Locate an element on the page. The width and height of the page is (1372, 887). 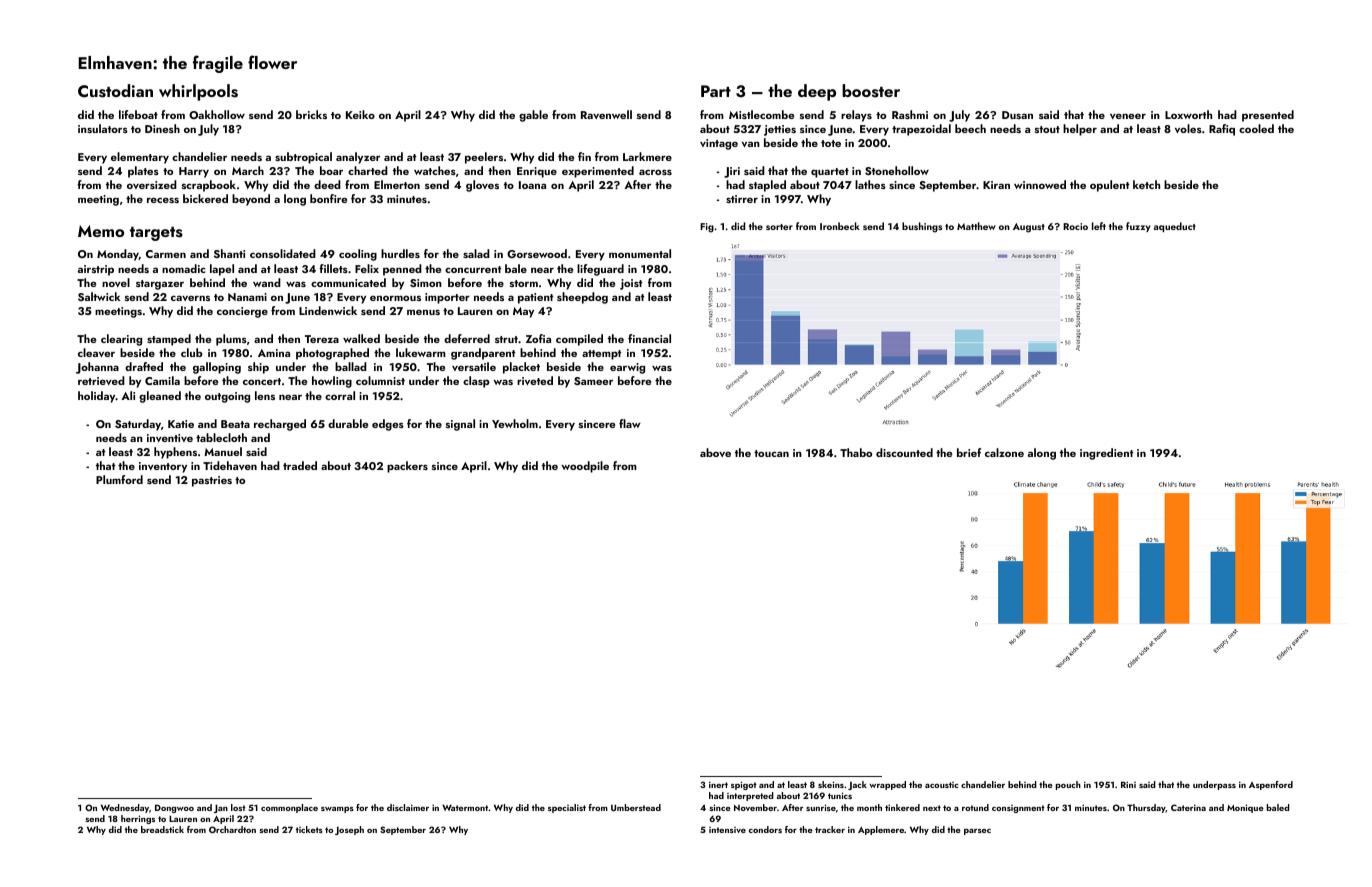
Rafiq is located at coordinates (1222, 130).
